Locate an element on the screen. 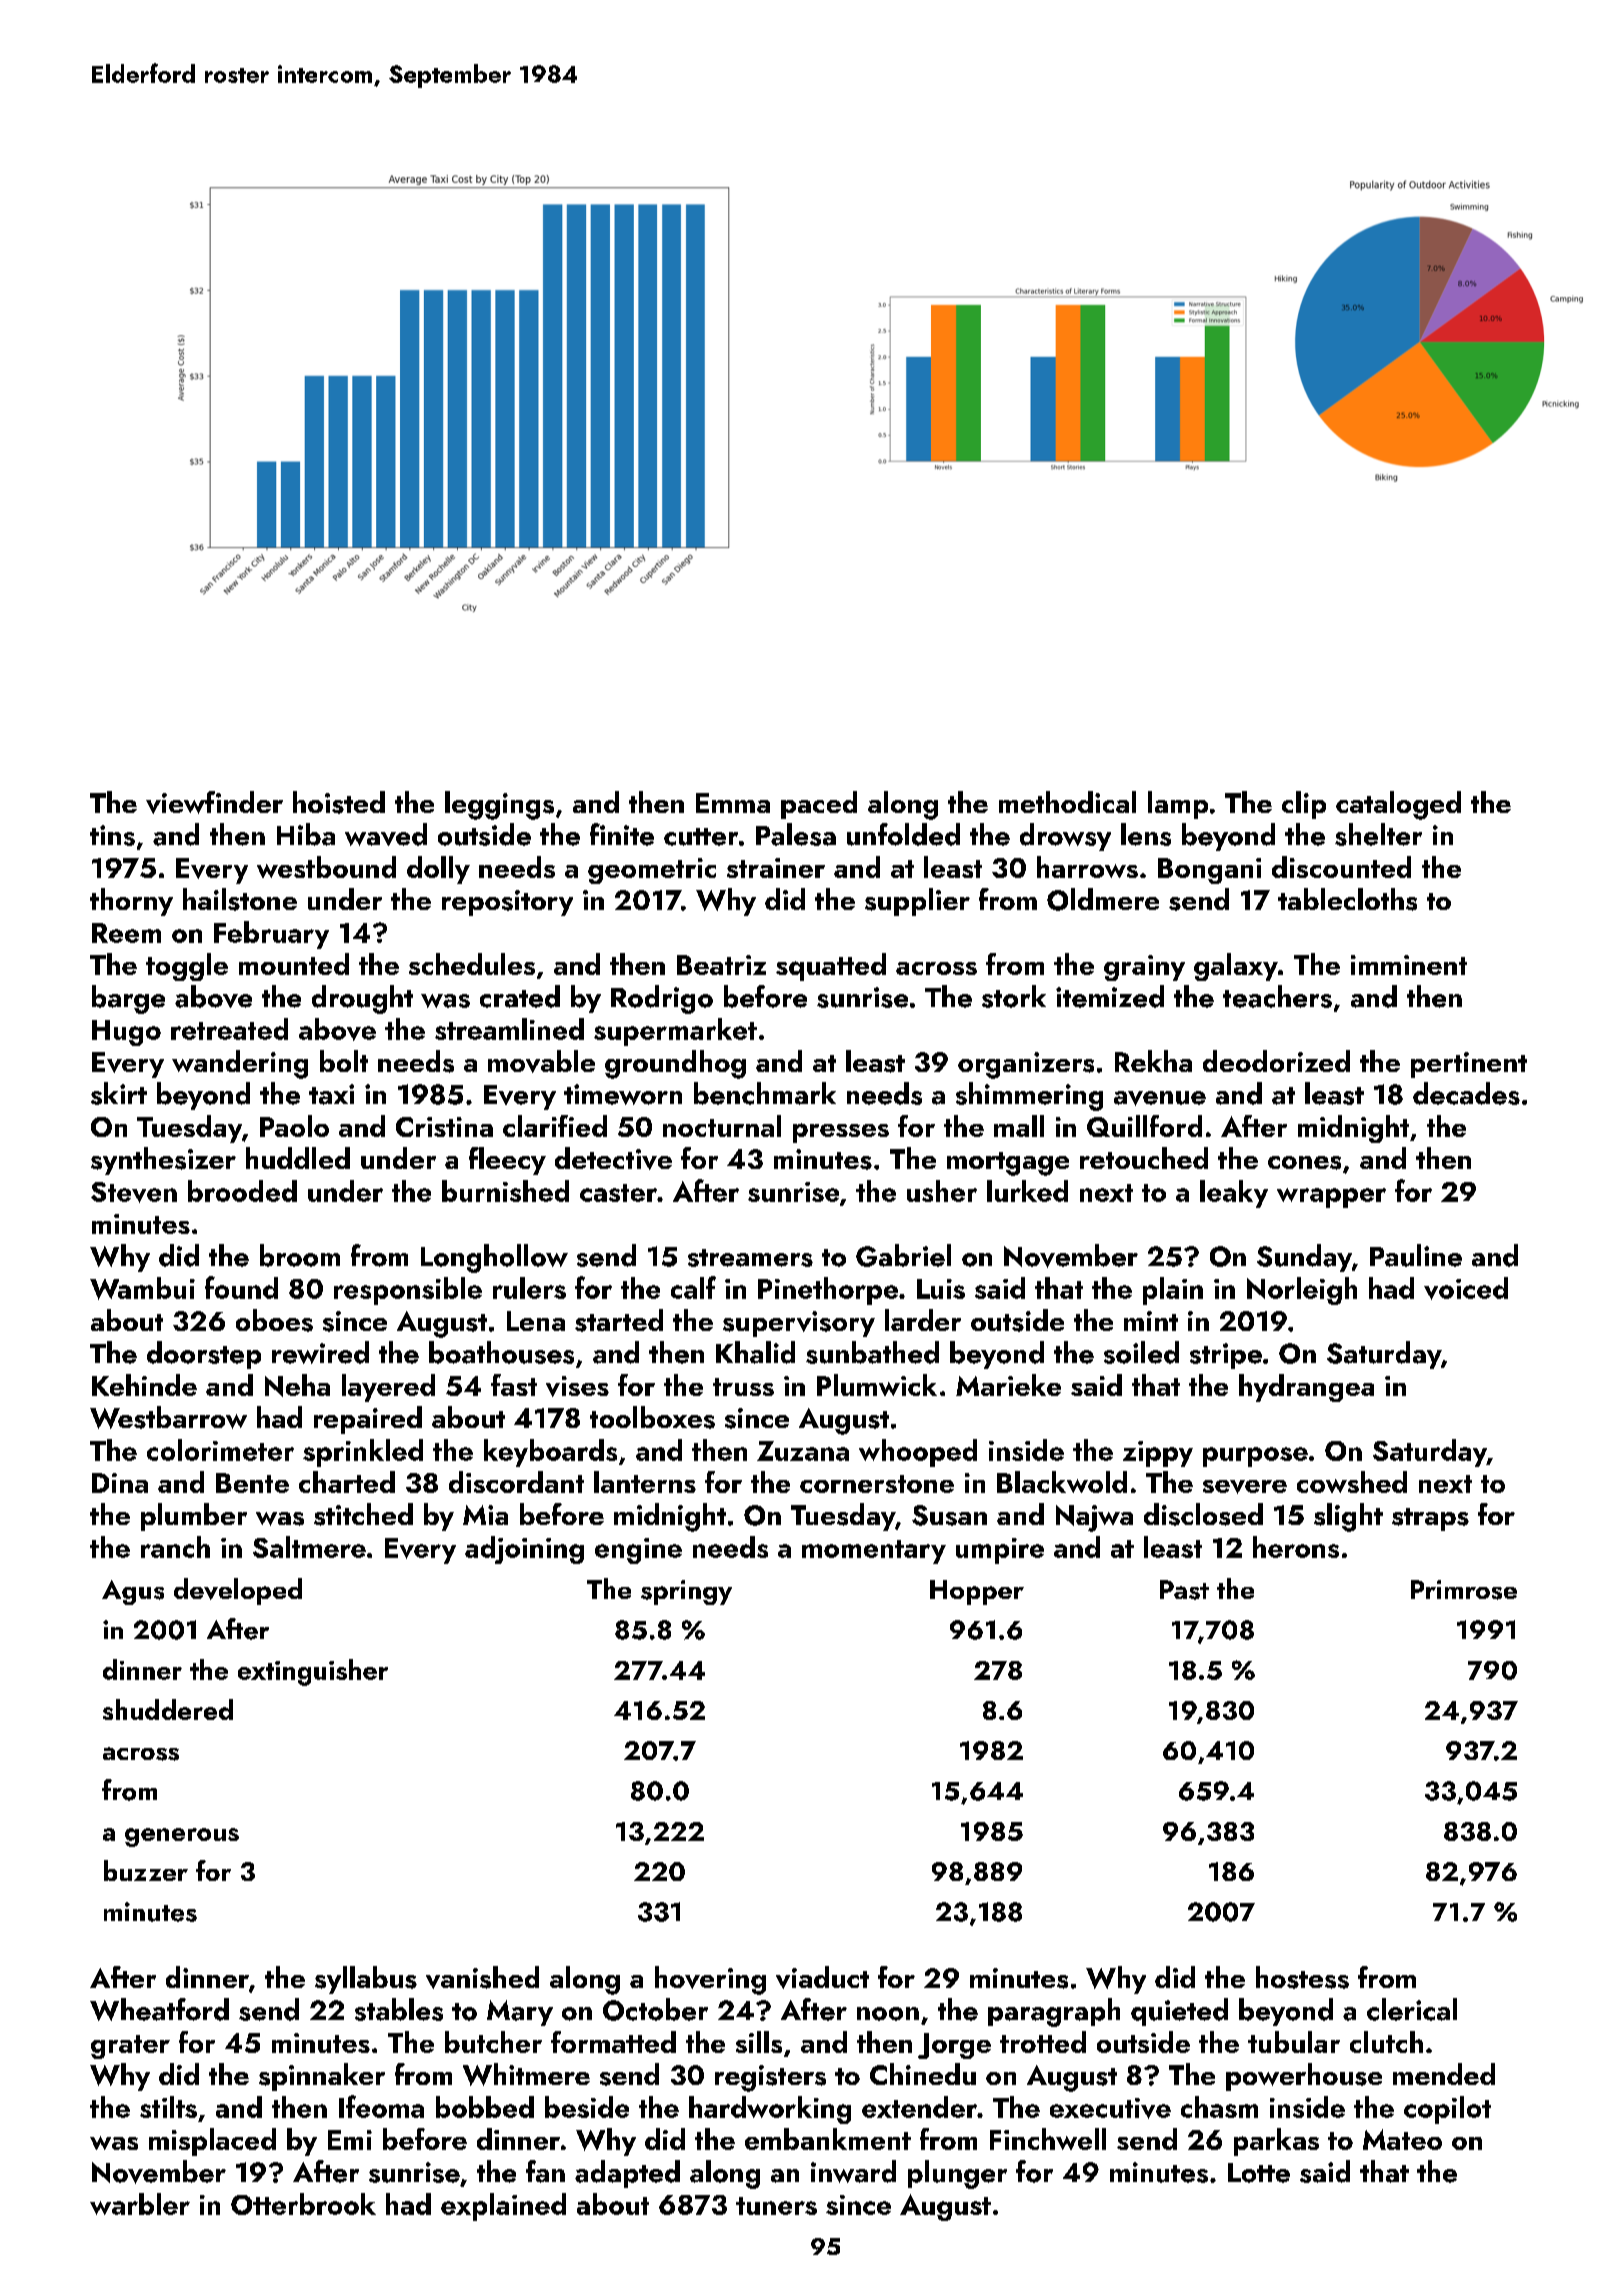 The width and height of the screenshot is (1620, 2292). plunger is located at coordinates (957, 2174).
